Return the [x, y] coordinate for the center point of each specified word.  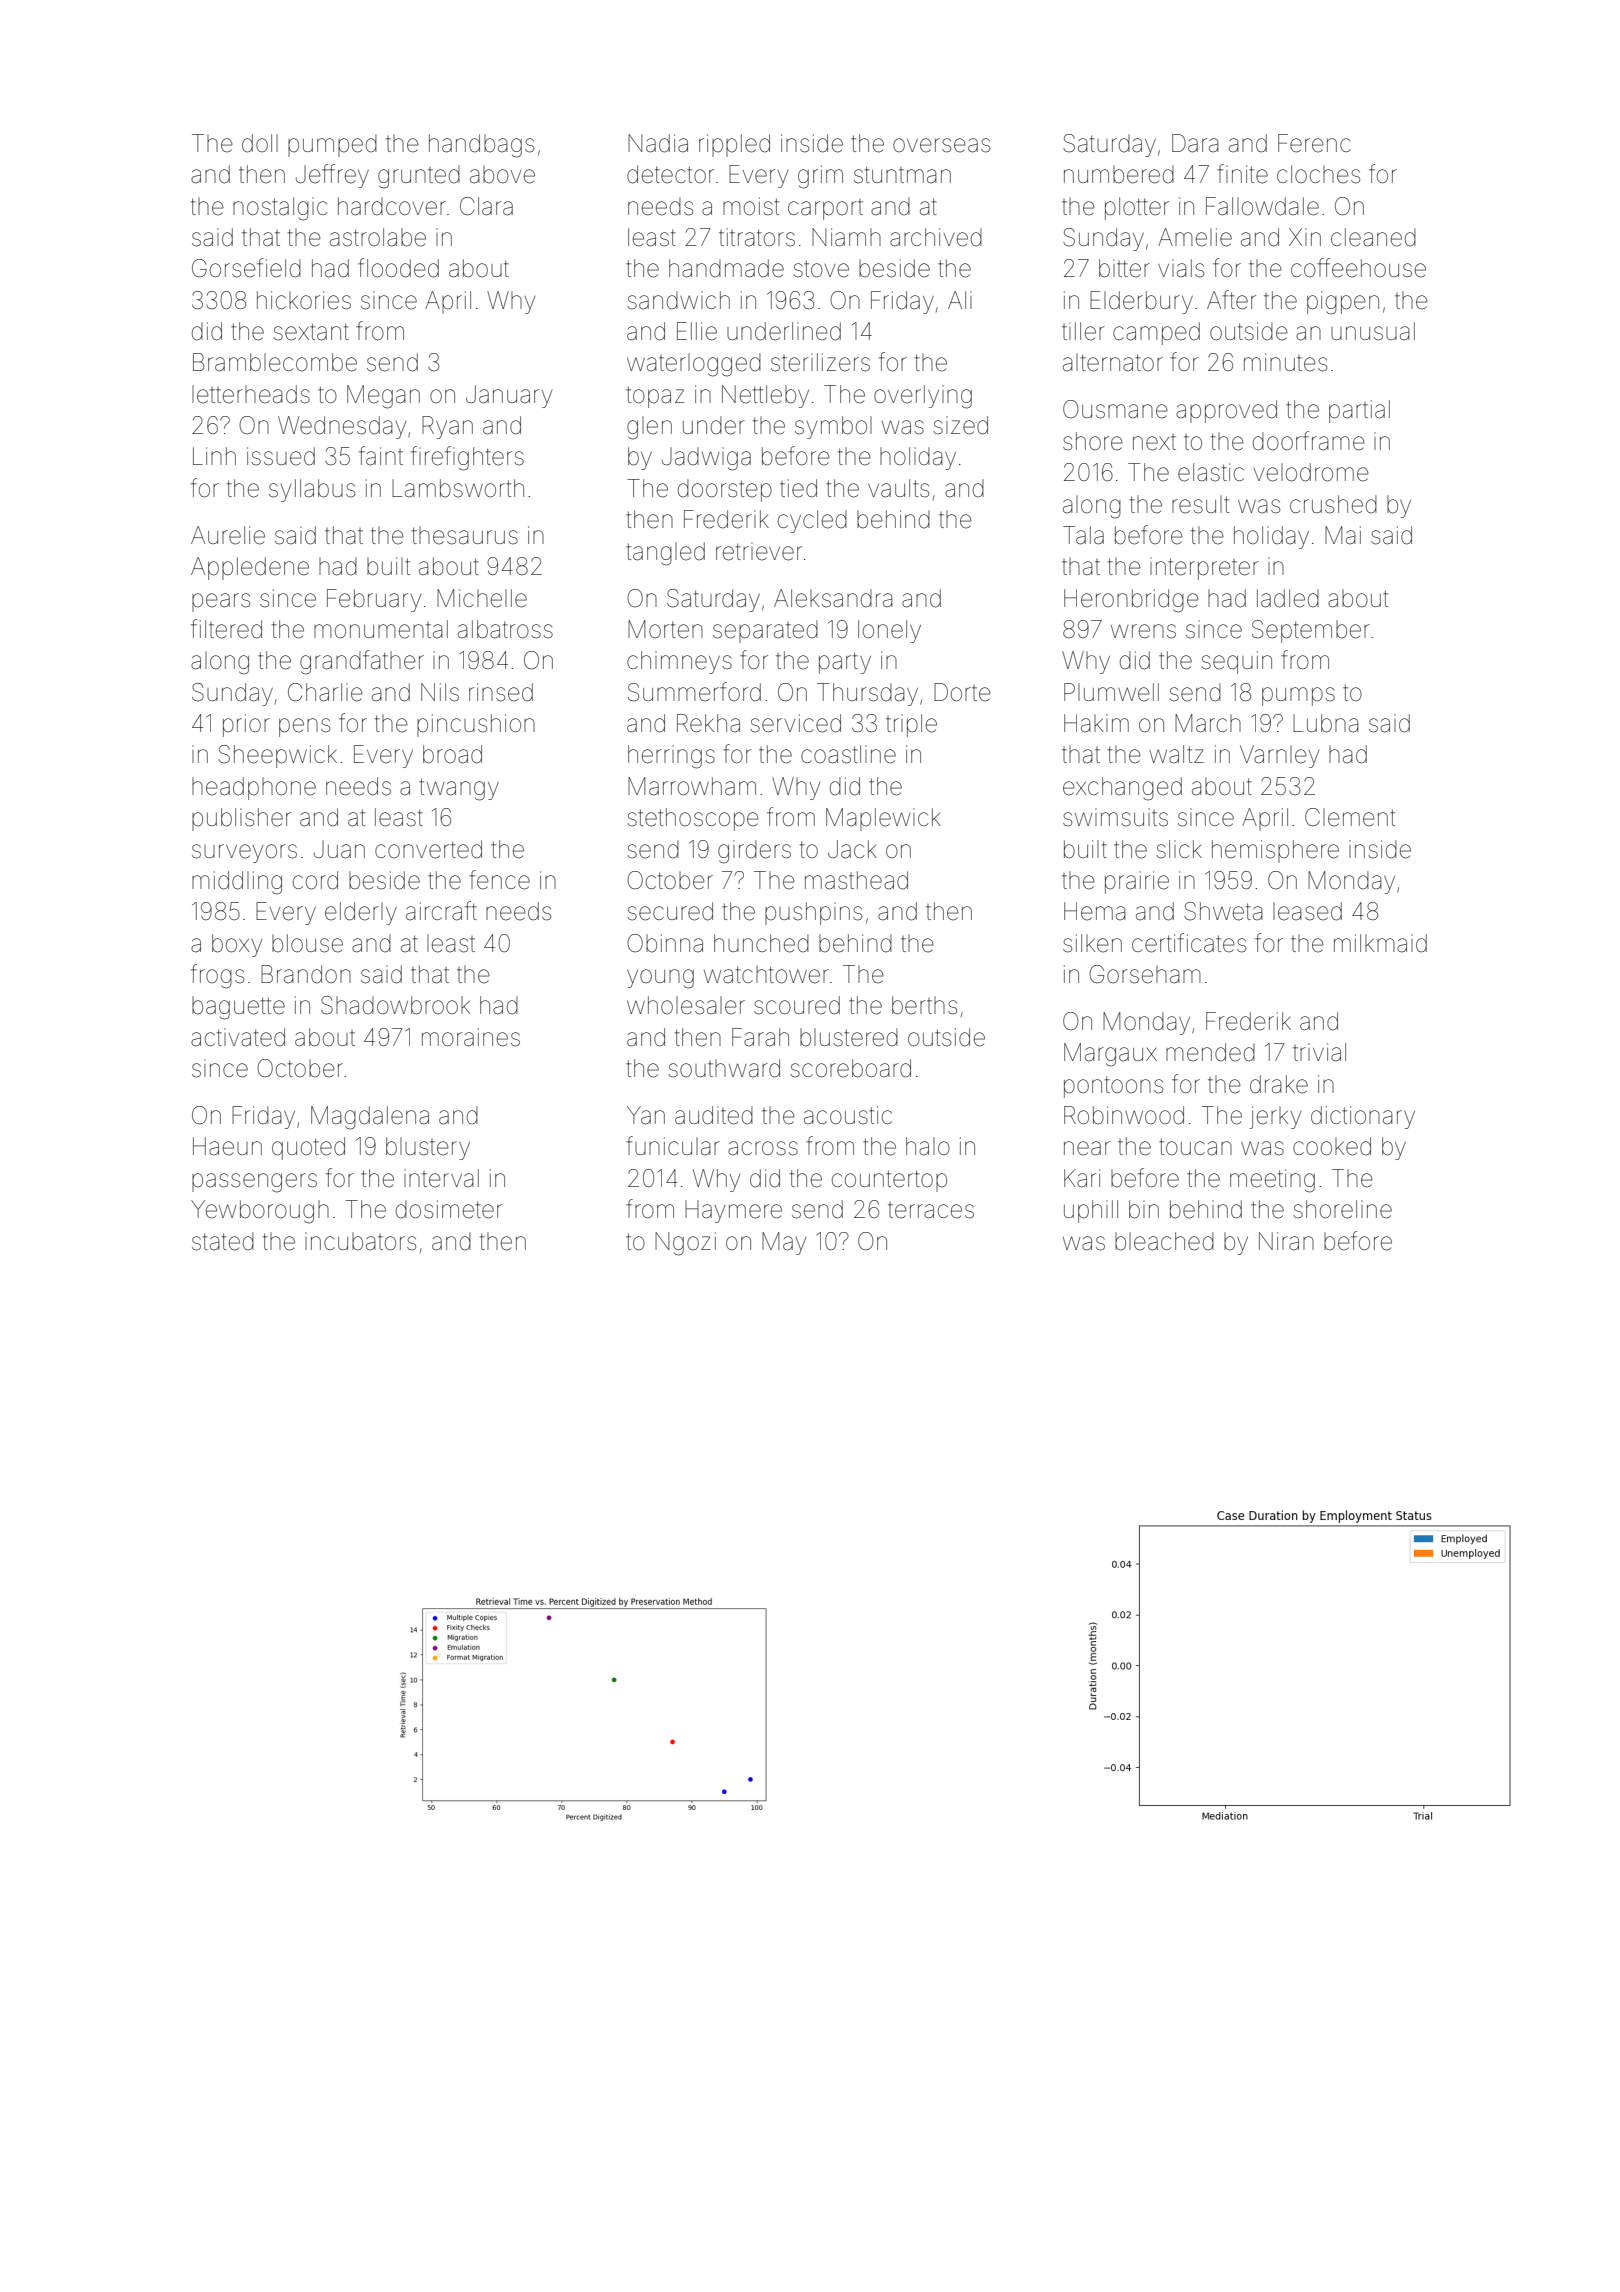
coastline [848, 754]
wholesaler [686, 1005]
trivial [1319, 1052]
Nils [440, 692]
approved [1226, 411]
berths [924, 1005]
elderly [361, 913]
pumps [1298, 696]
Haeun [227, 1146]
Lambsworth [458, 488]
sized [960, 425]
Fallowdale [1262, 206]
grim [820, 177]
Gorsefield [246, 268]
